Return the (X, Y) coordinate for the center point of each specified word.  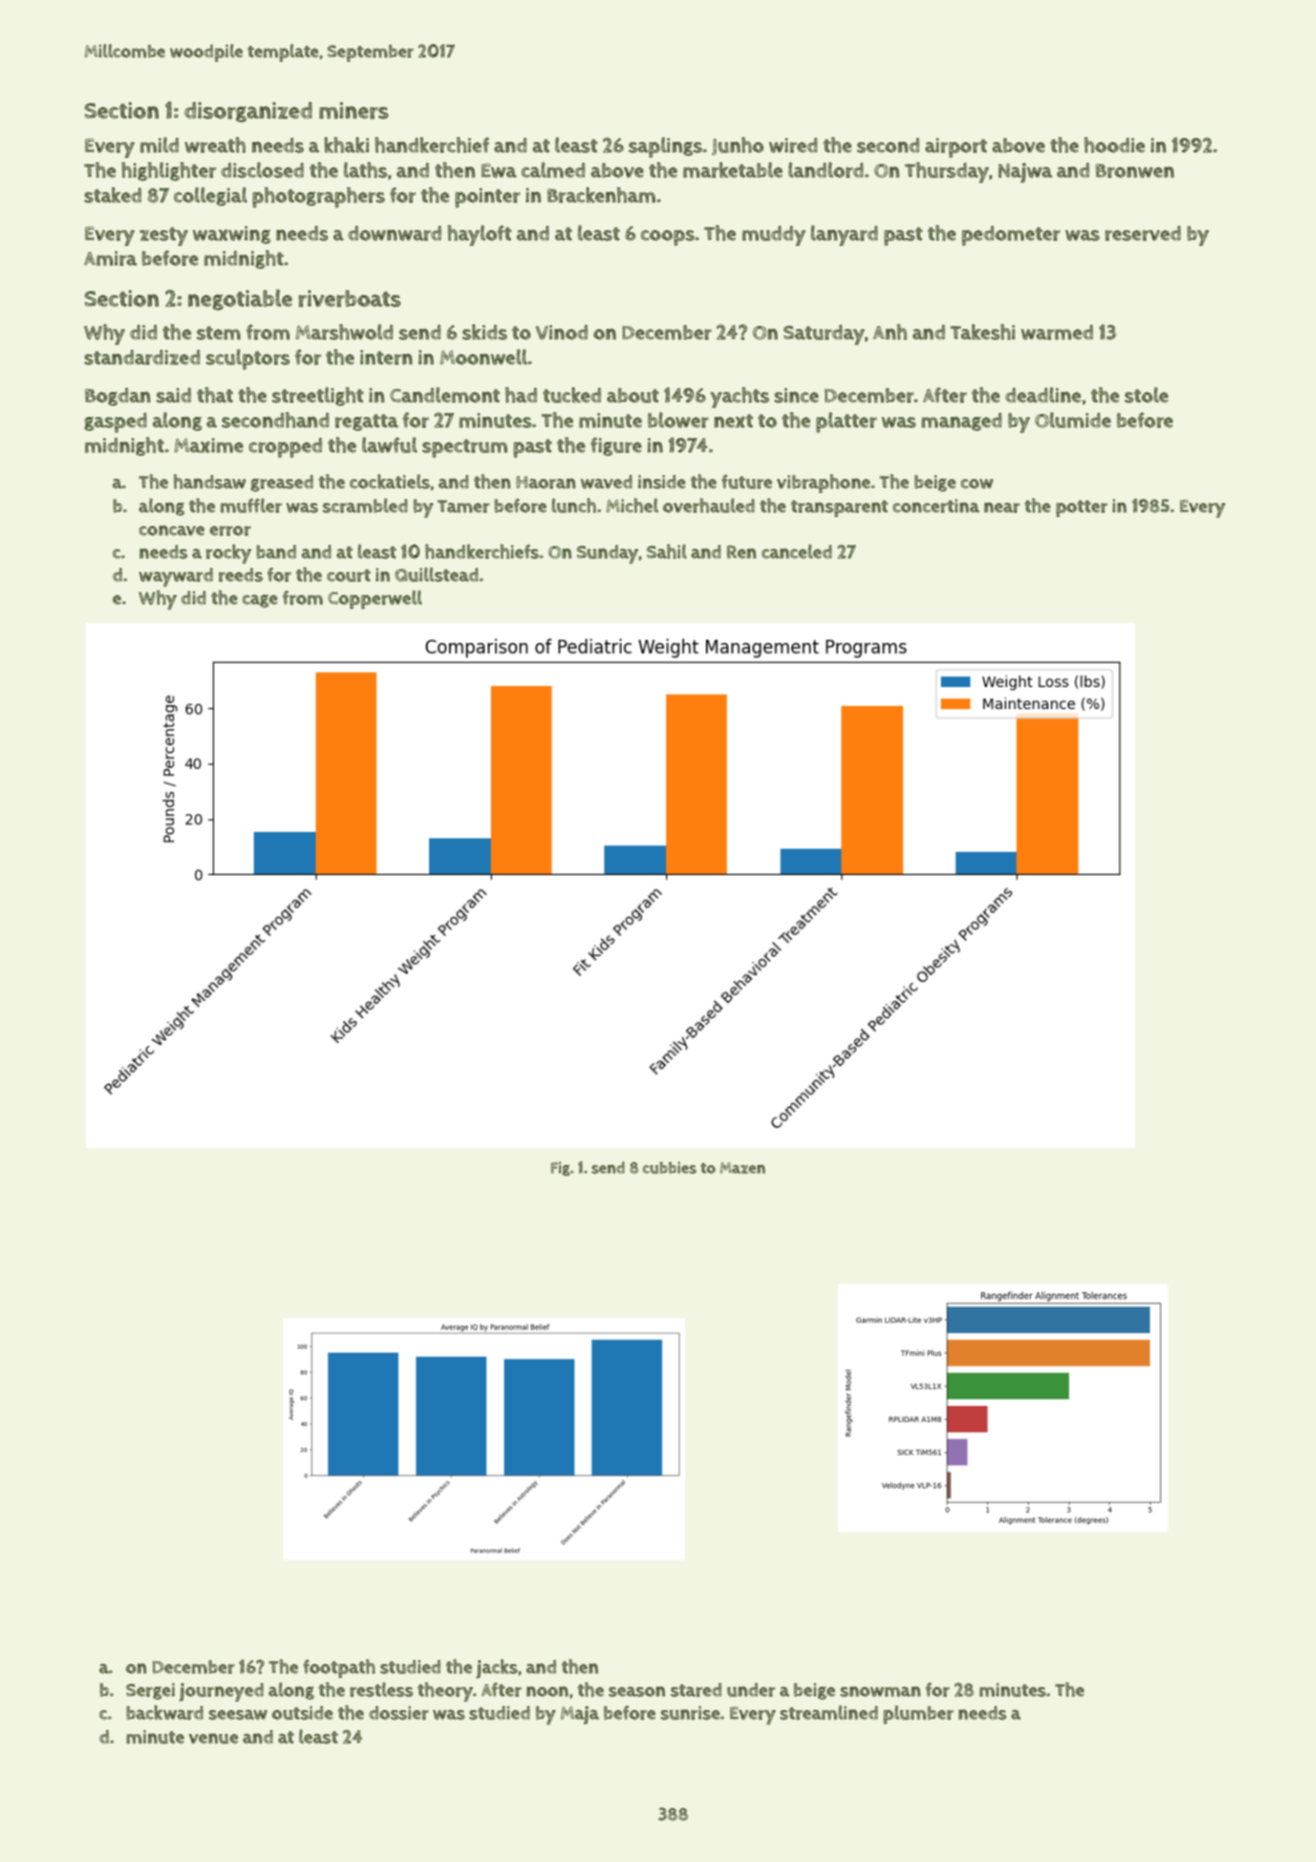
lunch (574, 505)
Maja (580, 1715)
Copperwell (375, 599)
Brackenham (601, 195)
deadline (1043, 395)
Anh (890, 332)
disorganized (248, 112)
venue (213, 1738)
